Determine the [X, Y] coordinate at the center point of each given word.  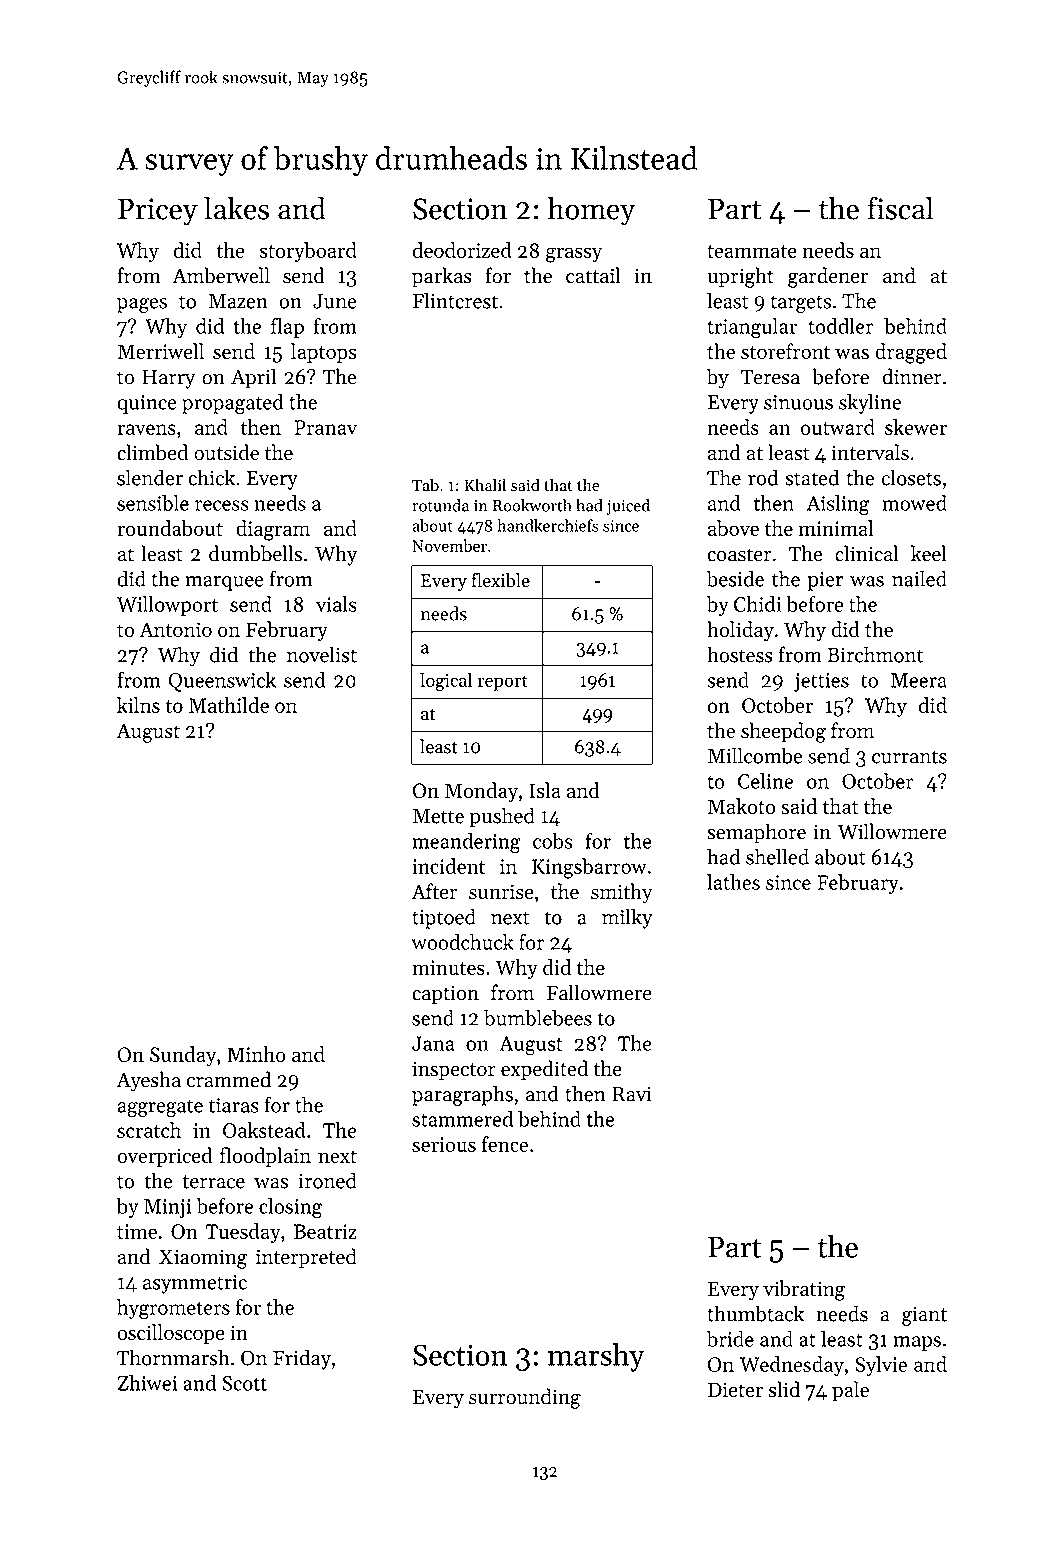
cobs [553, 841]
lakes [236, 208]
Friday [302, 1359]
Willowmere [892, 831]
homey [591, 211]
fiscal [900, 208]
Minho [256, 1054]
